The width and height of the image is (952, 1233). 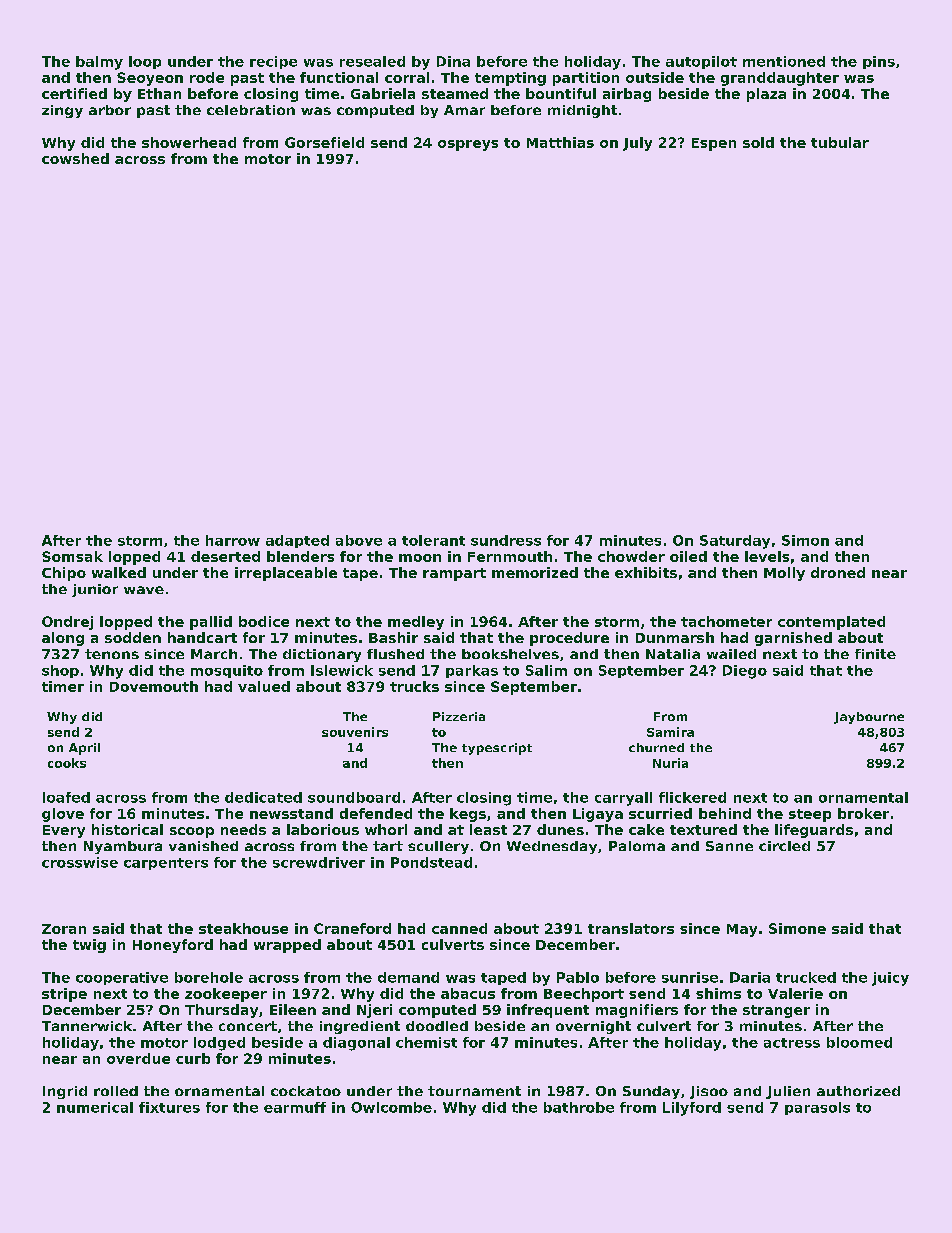 What do you see at coordinates (455, 93) in the image?
I see `steamed` at bounding box center [455, 93].
